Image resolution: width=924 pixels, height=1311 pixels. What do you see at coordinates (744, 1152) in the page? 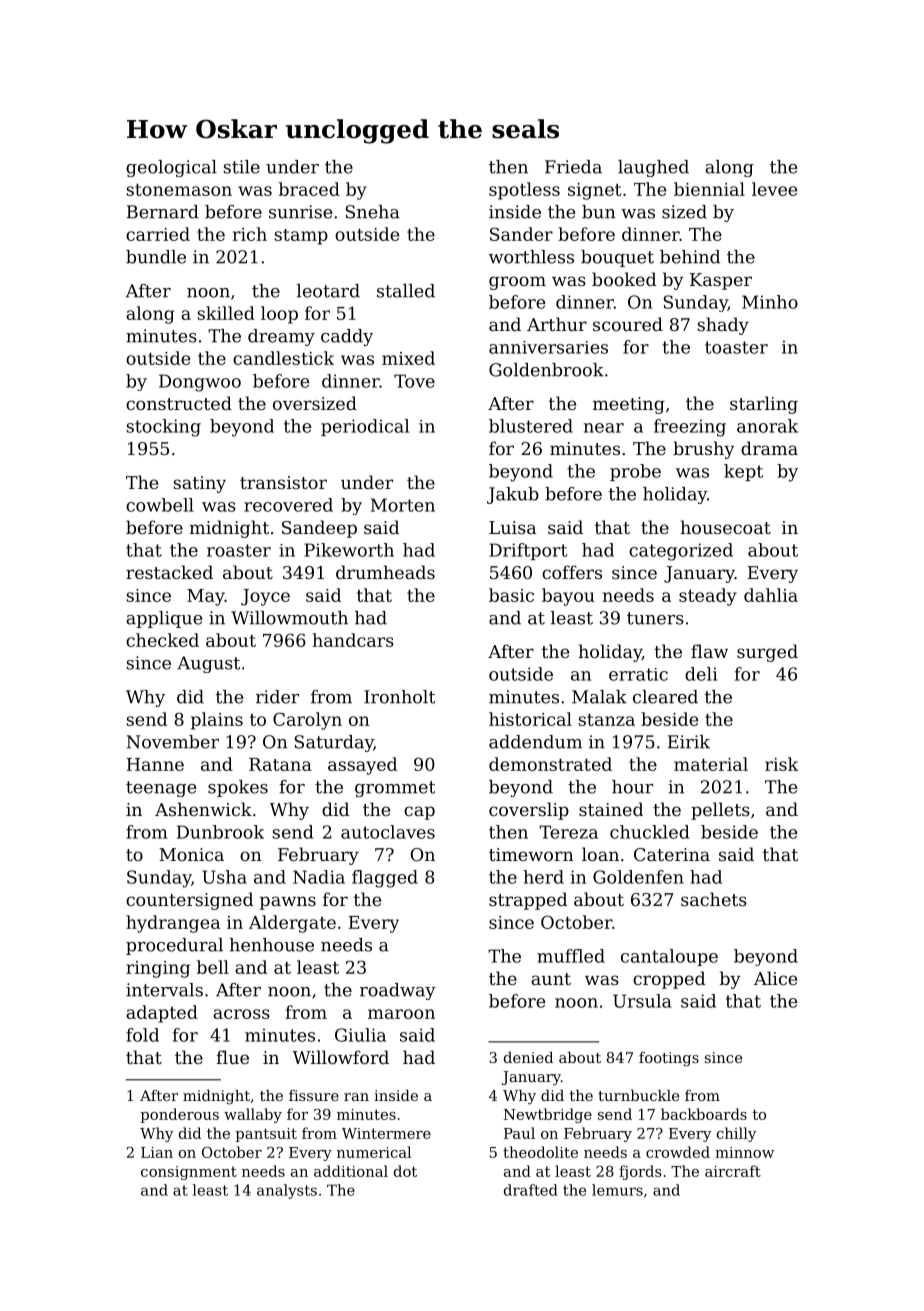
I see `minnow` at bounding box center [744, 1152].
